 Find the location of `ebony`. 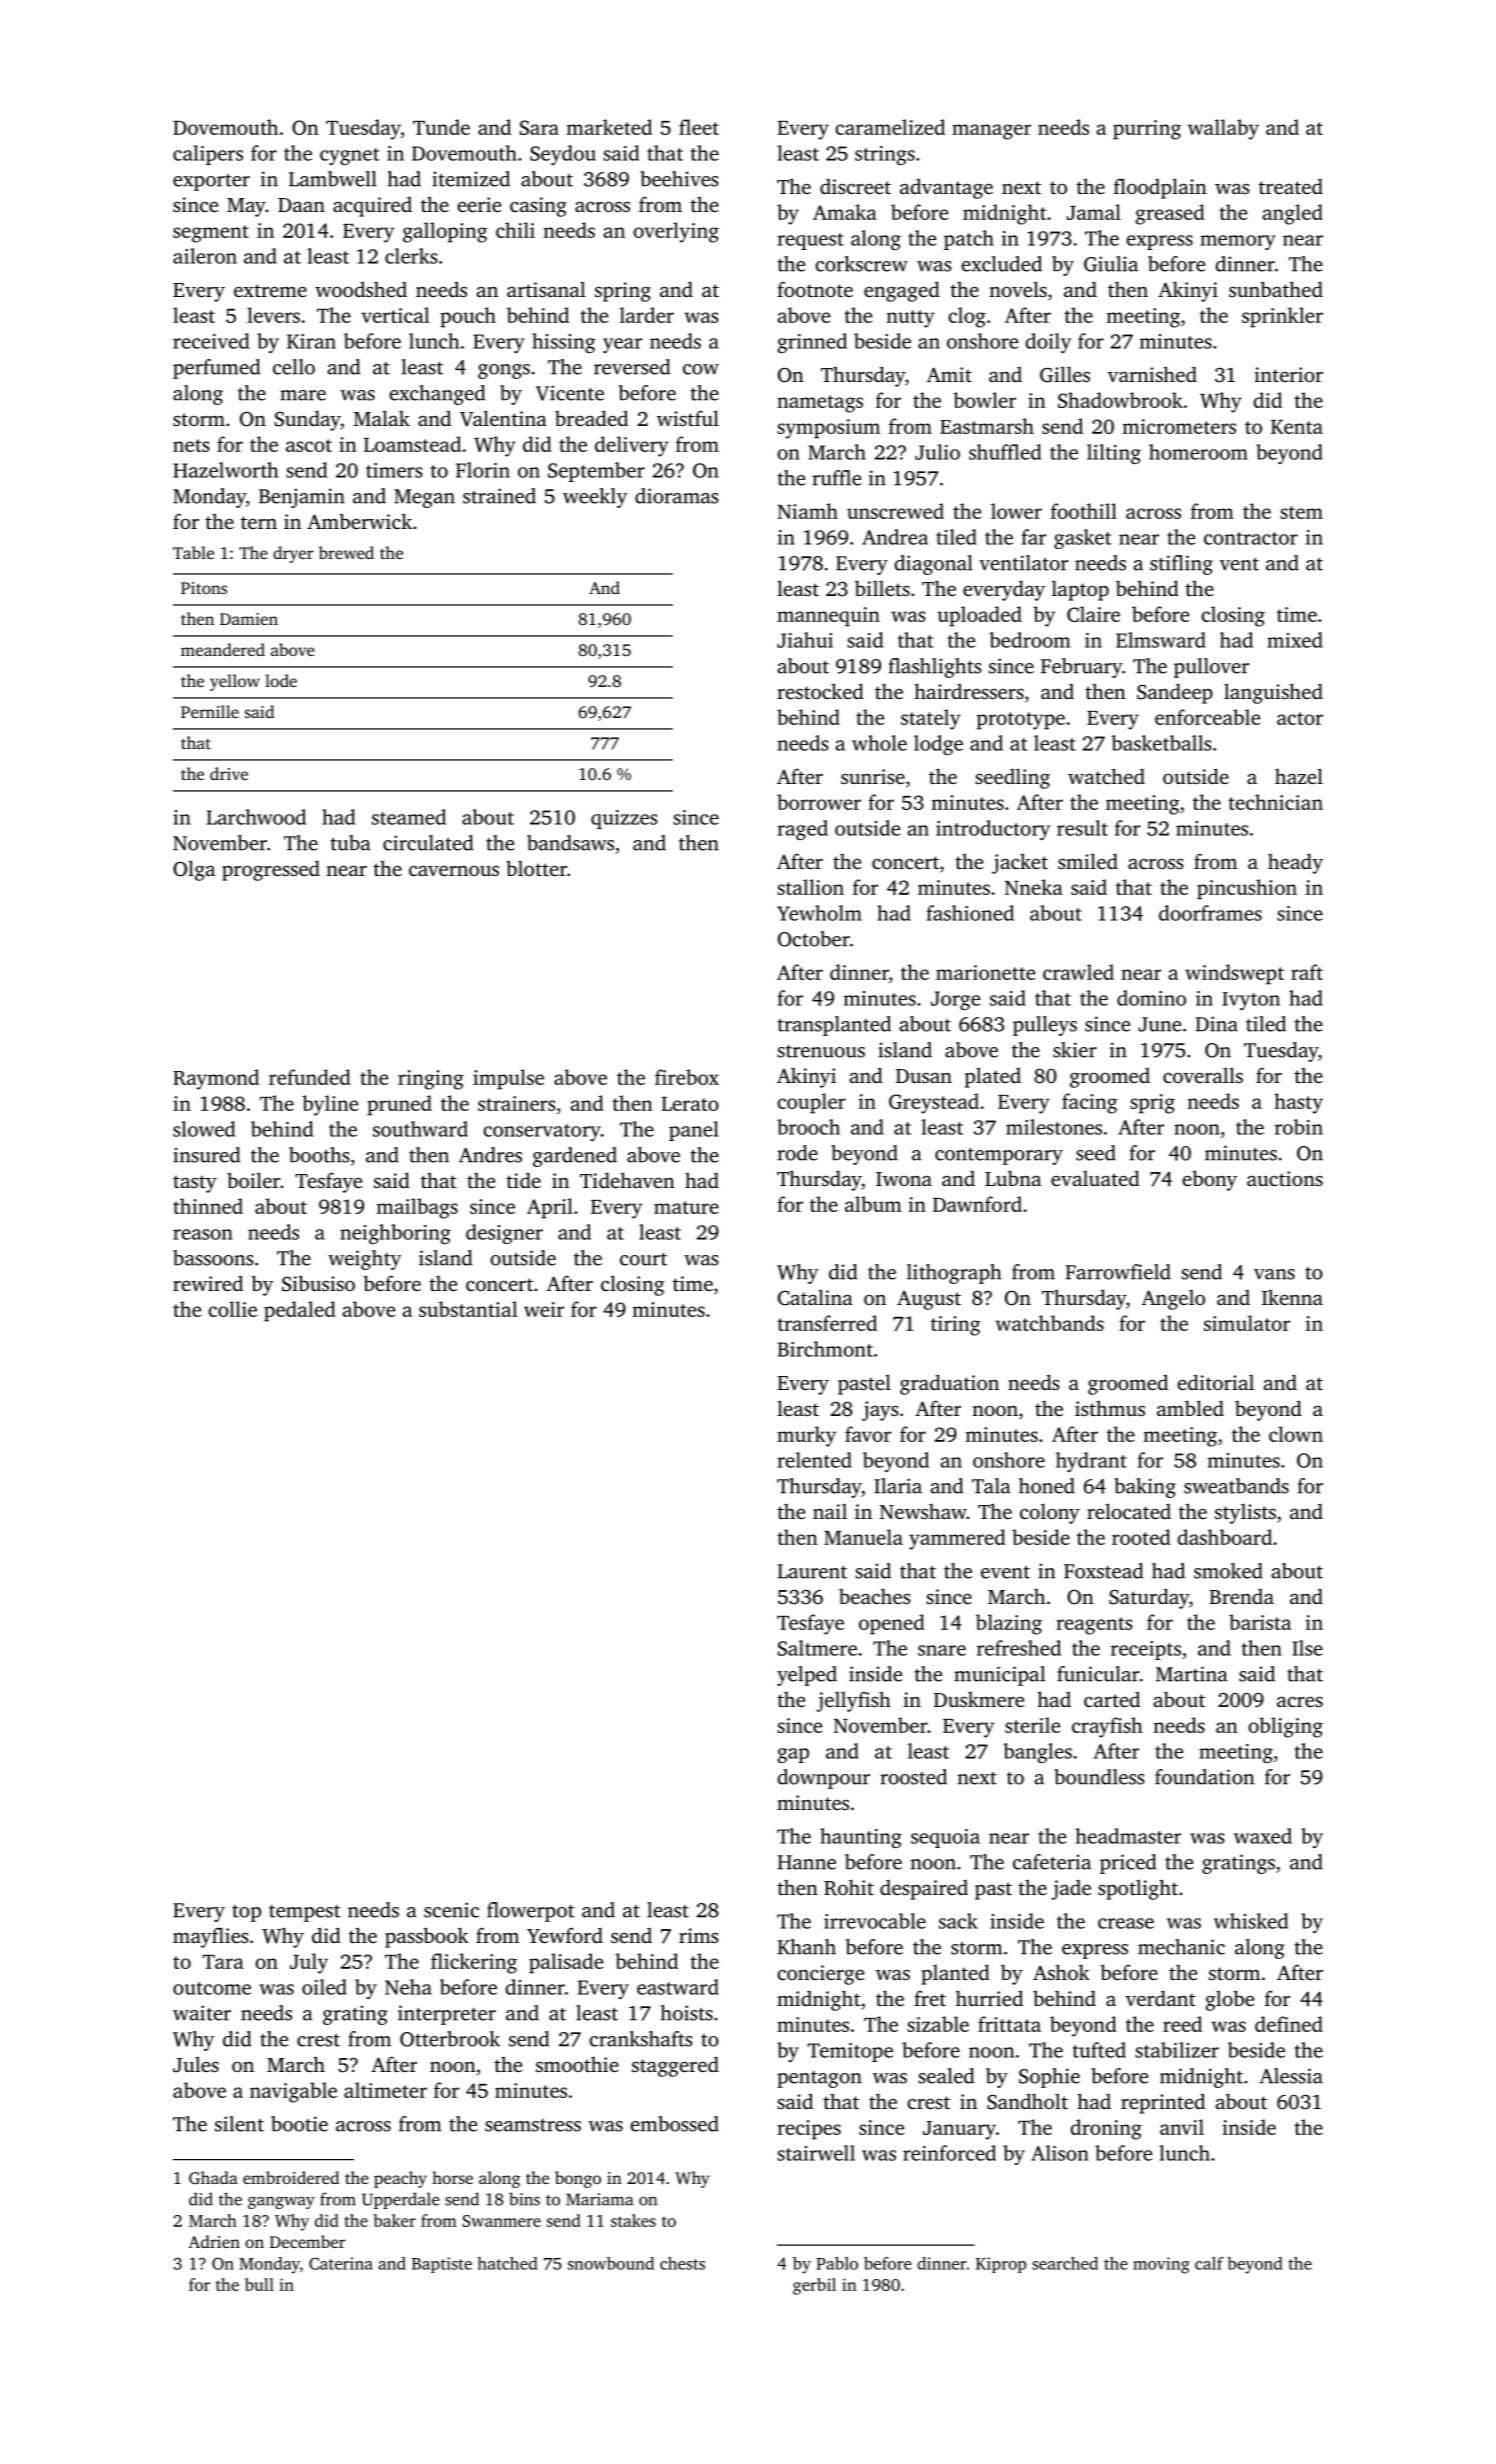

ebony is located at coordinates (1209, 1180).
